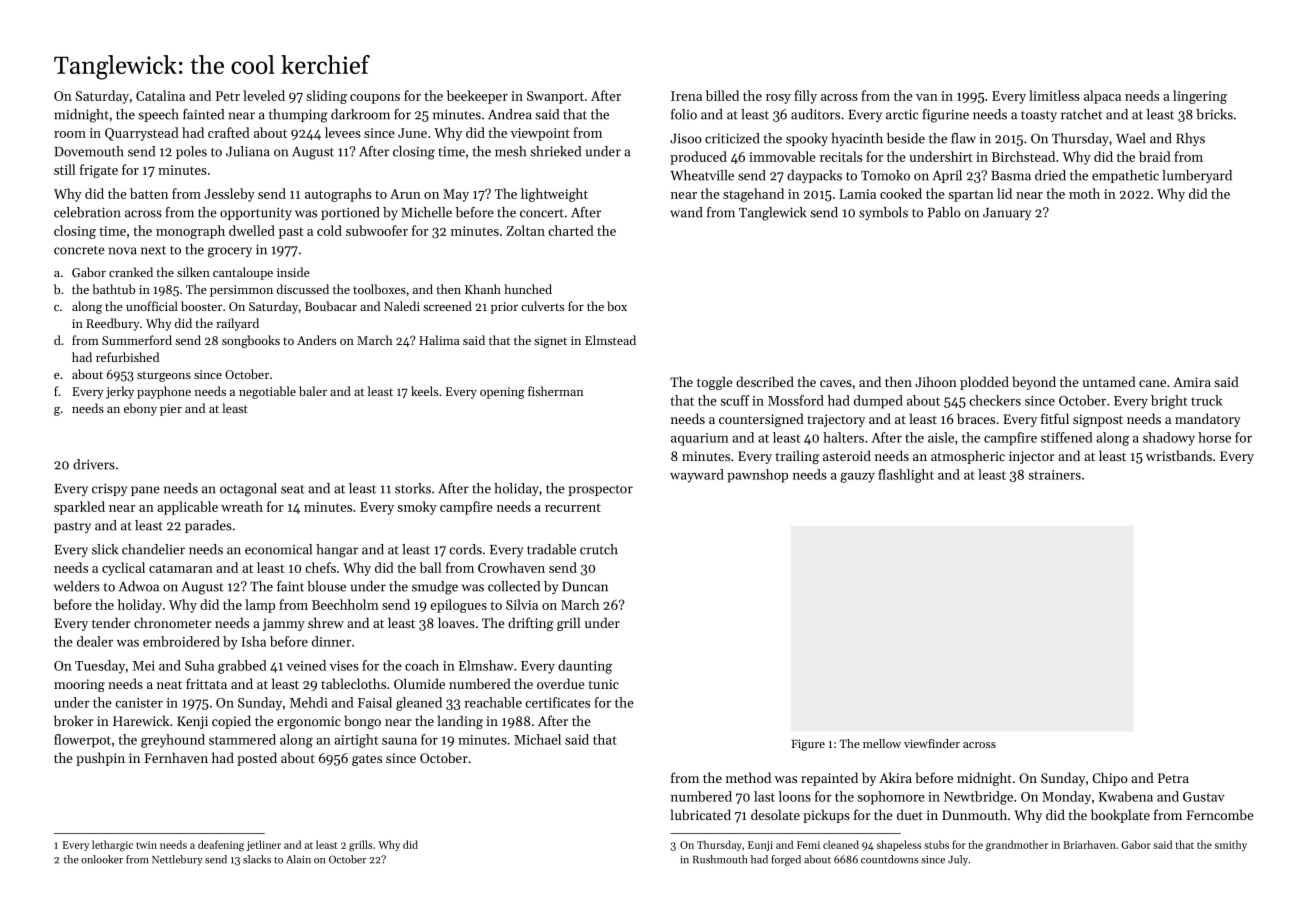 This screenshot has width=1308, height=924. Describe the element at coordinates (542, 213) in the screenshot. I see `concert` at that location.
